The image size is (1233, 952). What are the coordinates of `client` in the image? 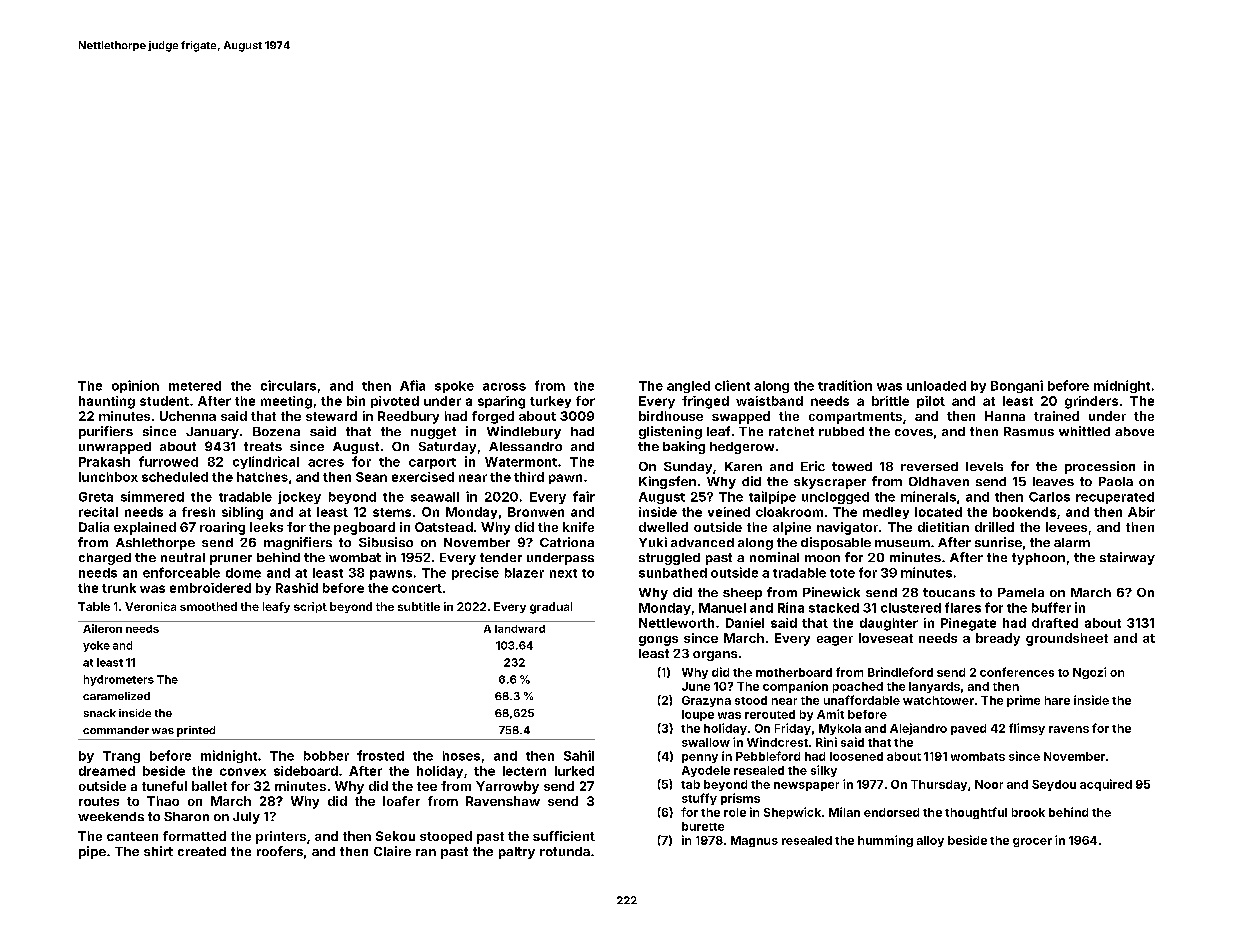 It's located at (732, 385).
